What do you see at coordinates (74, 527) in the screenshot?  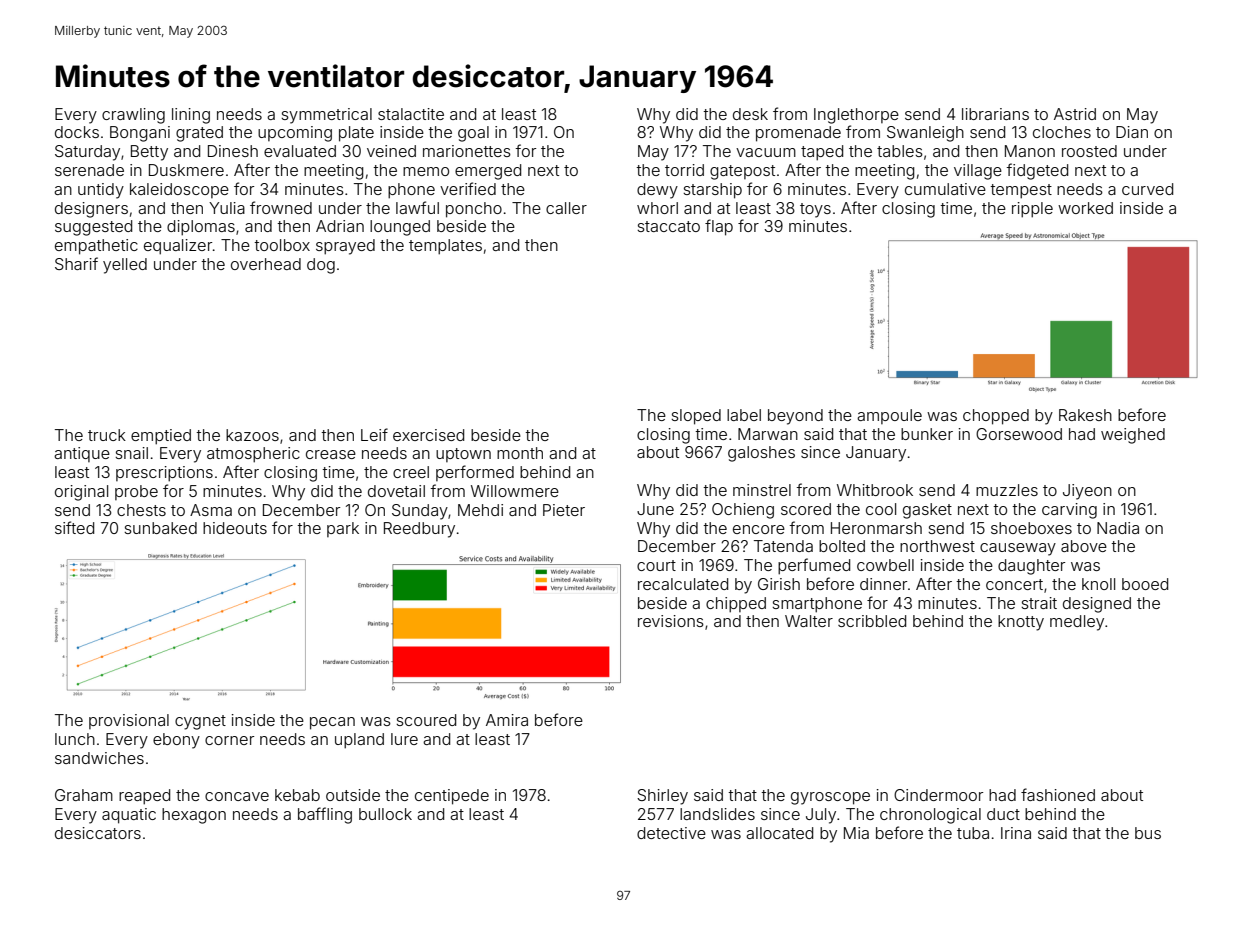 I see `sifted` at bounding box center [74, 527].
